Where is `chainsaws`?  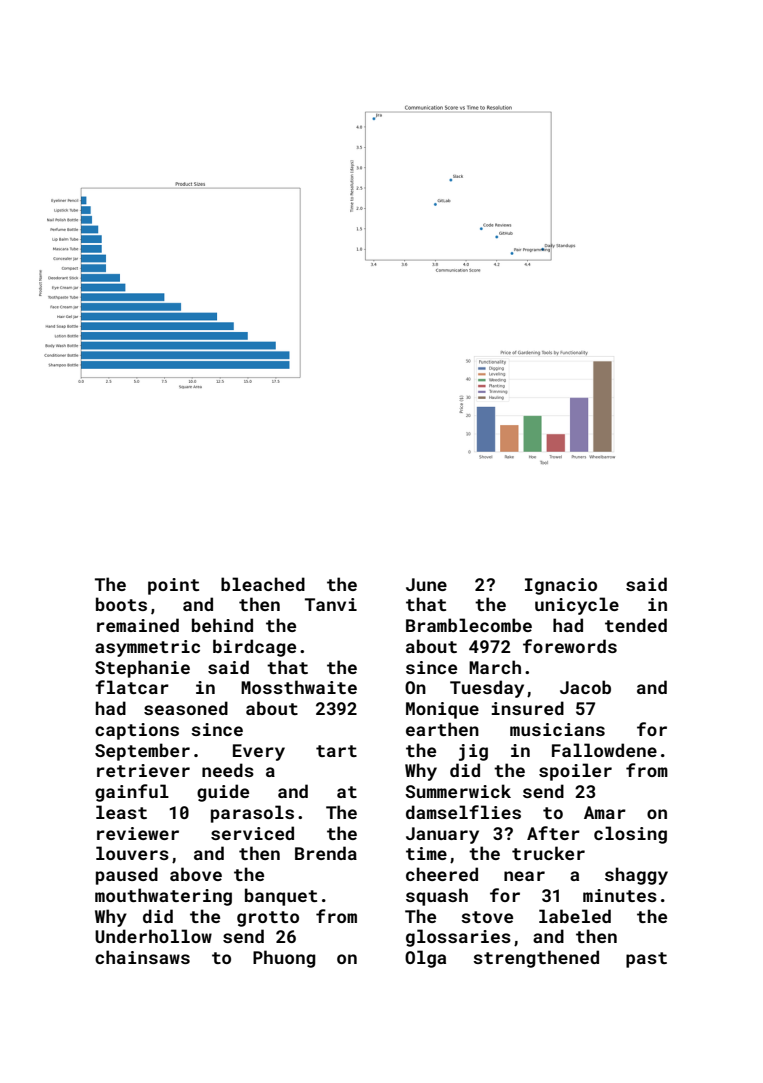
chainsaws is located at coordinates (142, 957).
